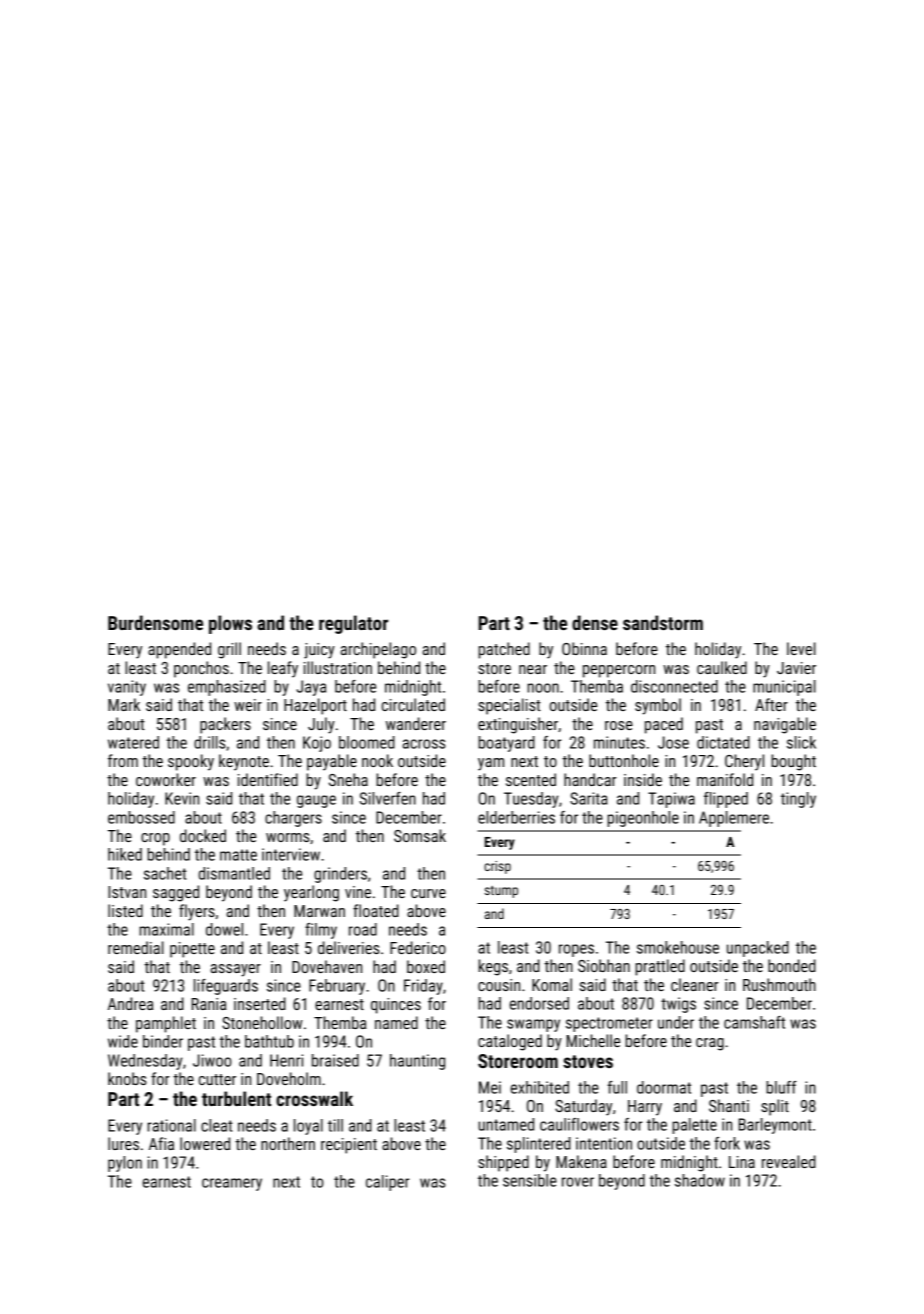 Image resolution: width=924 pixels, height=1314 pixels. I want to click on filmy, so click(321, 931).
